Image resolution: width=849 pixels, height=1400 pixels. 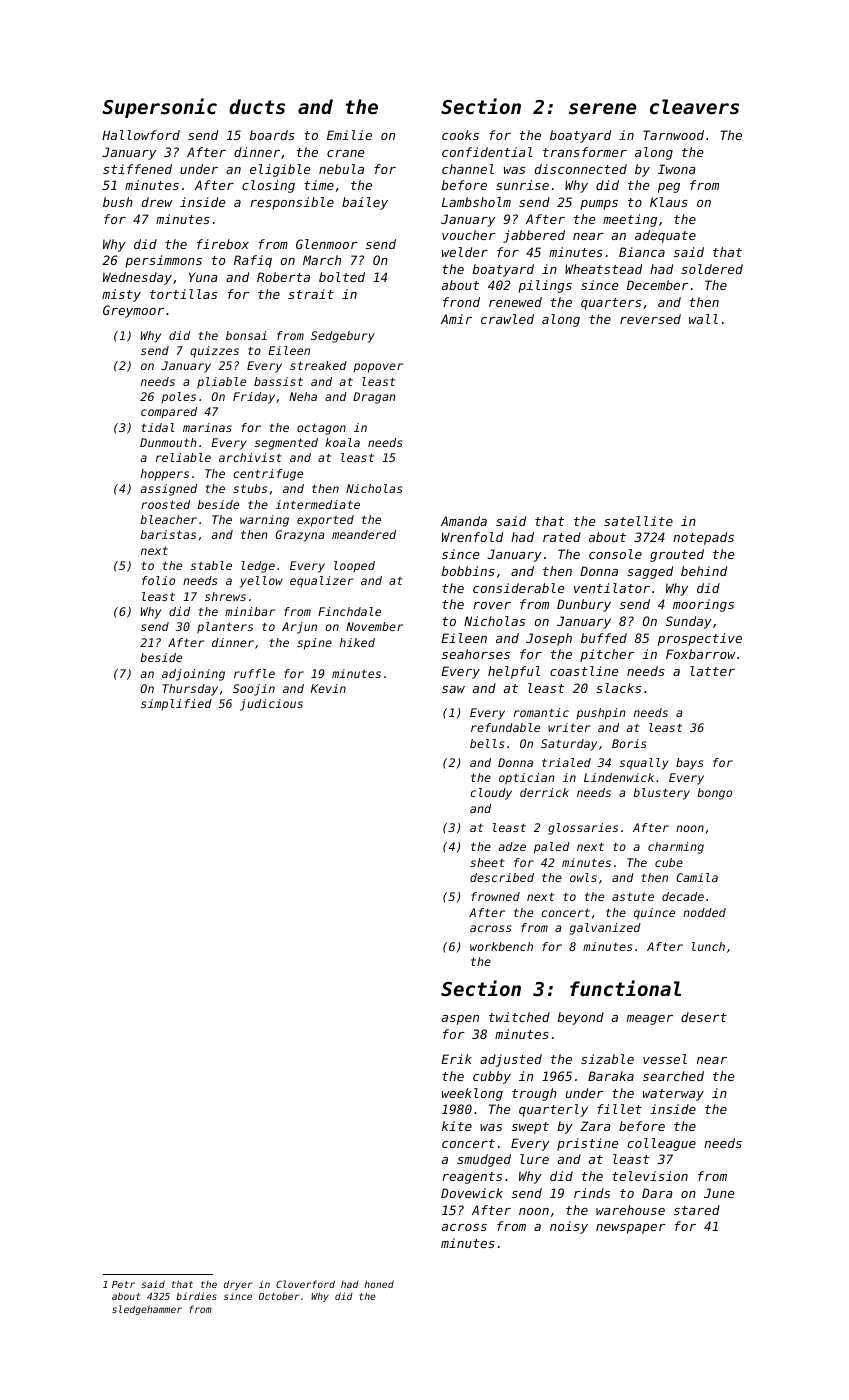 I want to click on latter, so click(x=712, y=671).
